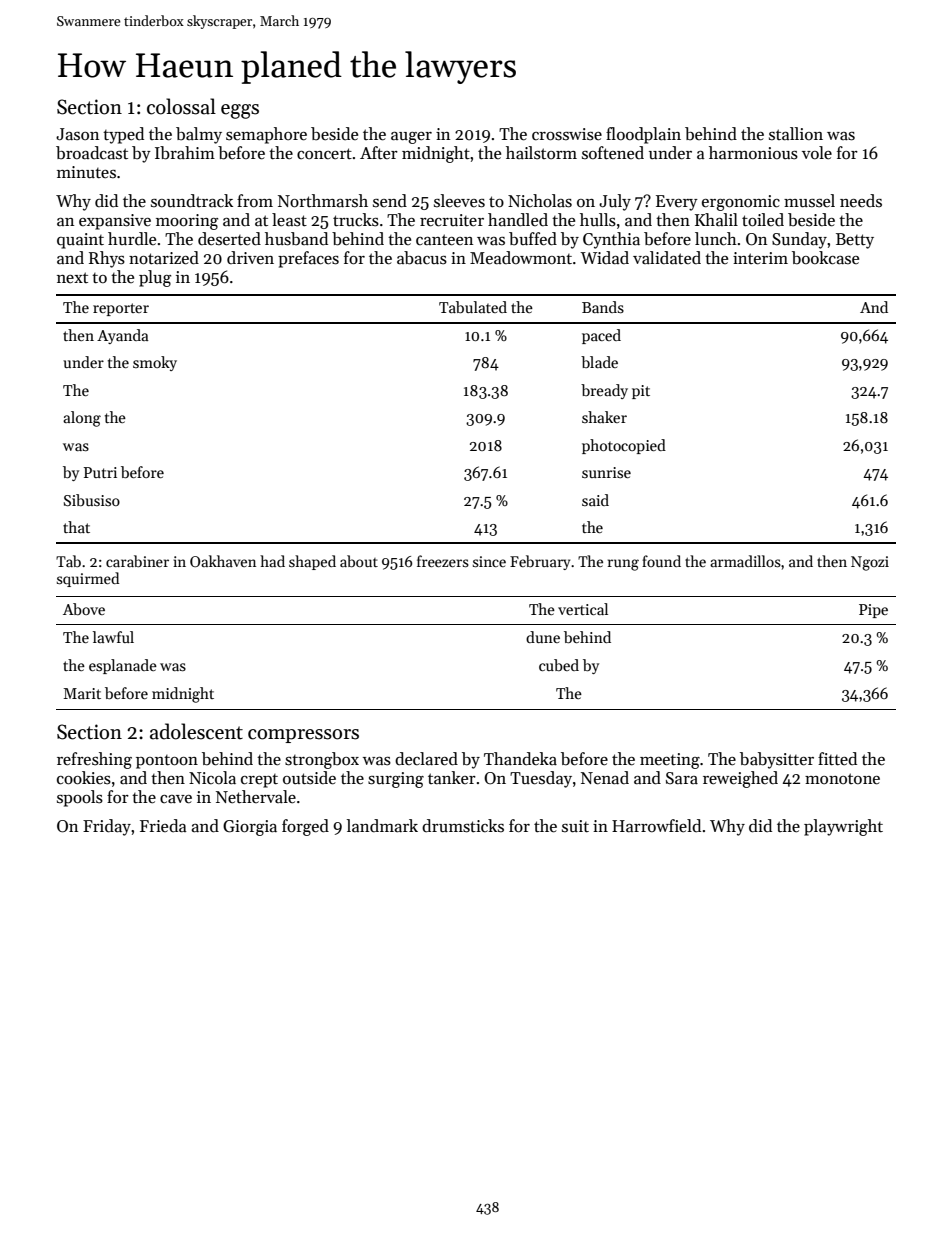 The width and height of the page is (952, 1233). Describe the element at coordinates (753, 153) in the page. I see `harmonious` at that location.
